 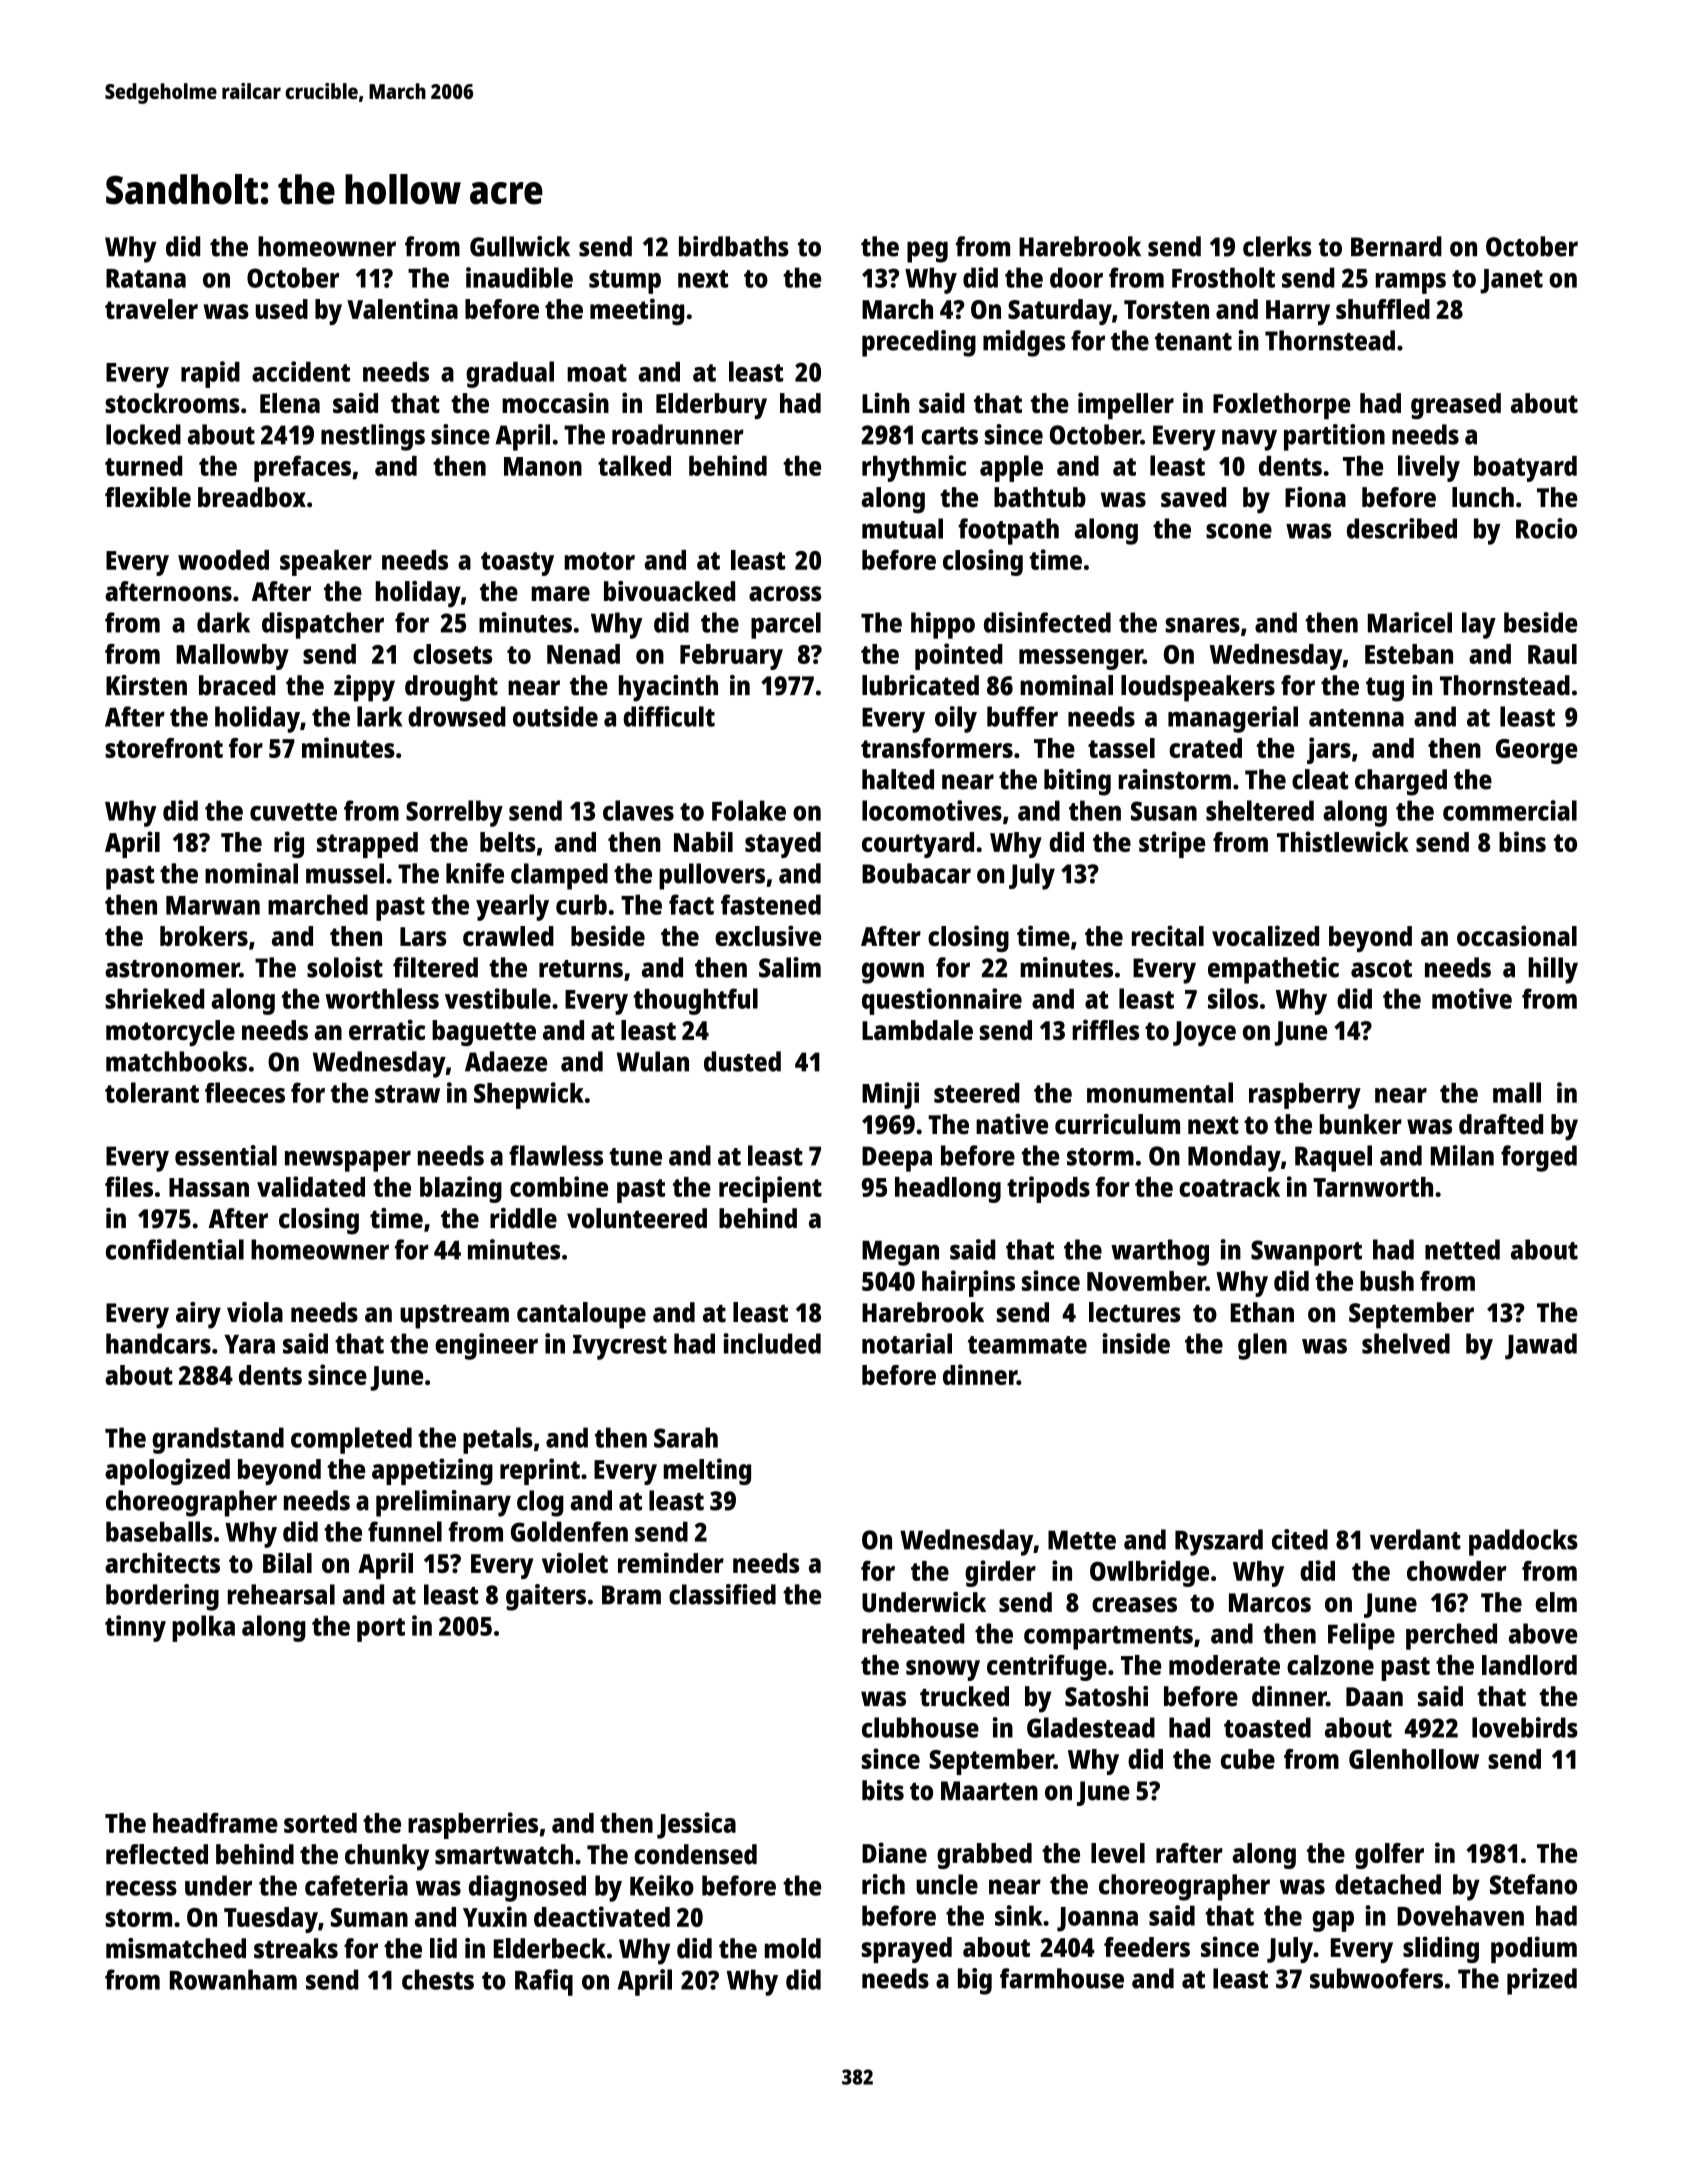 What do you see at coordinates (977, 1093) in the screenshot?
I see `steered` at bounding box center [977, 1093].
